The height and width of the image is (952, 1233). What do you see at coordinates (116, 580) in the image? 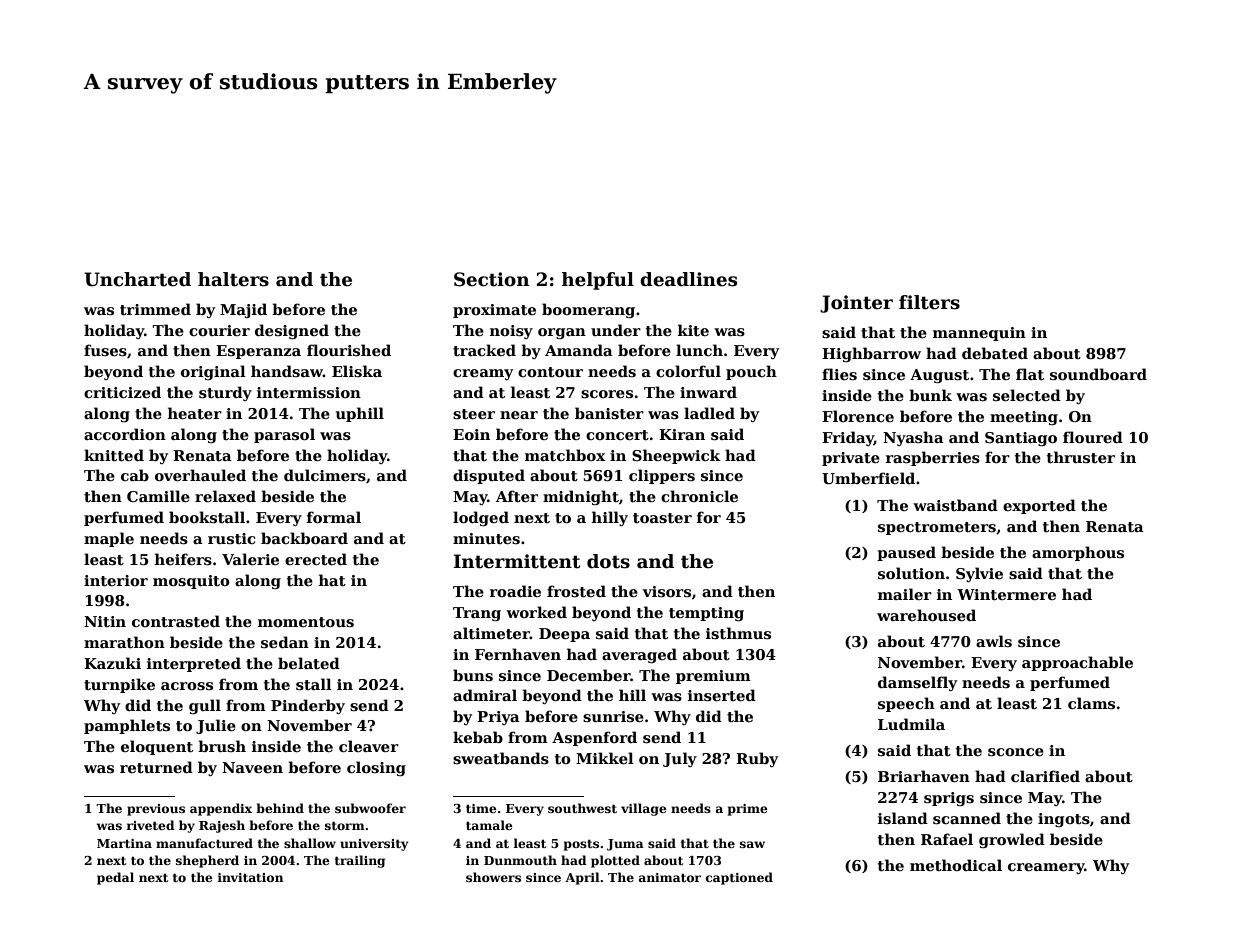
I see `interior` at bounding box center [116, 580].
